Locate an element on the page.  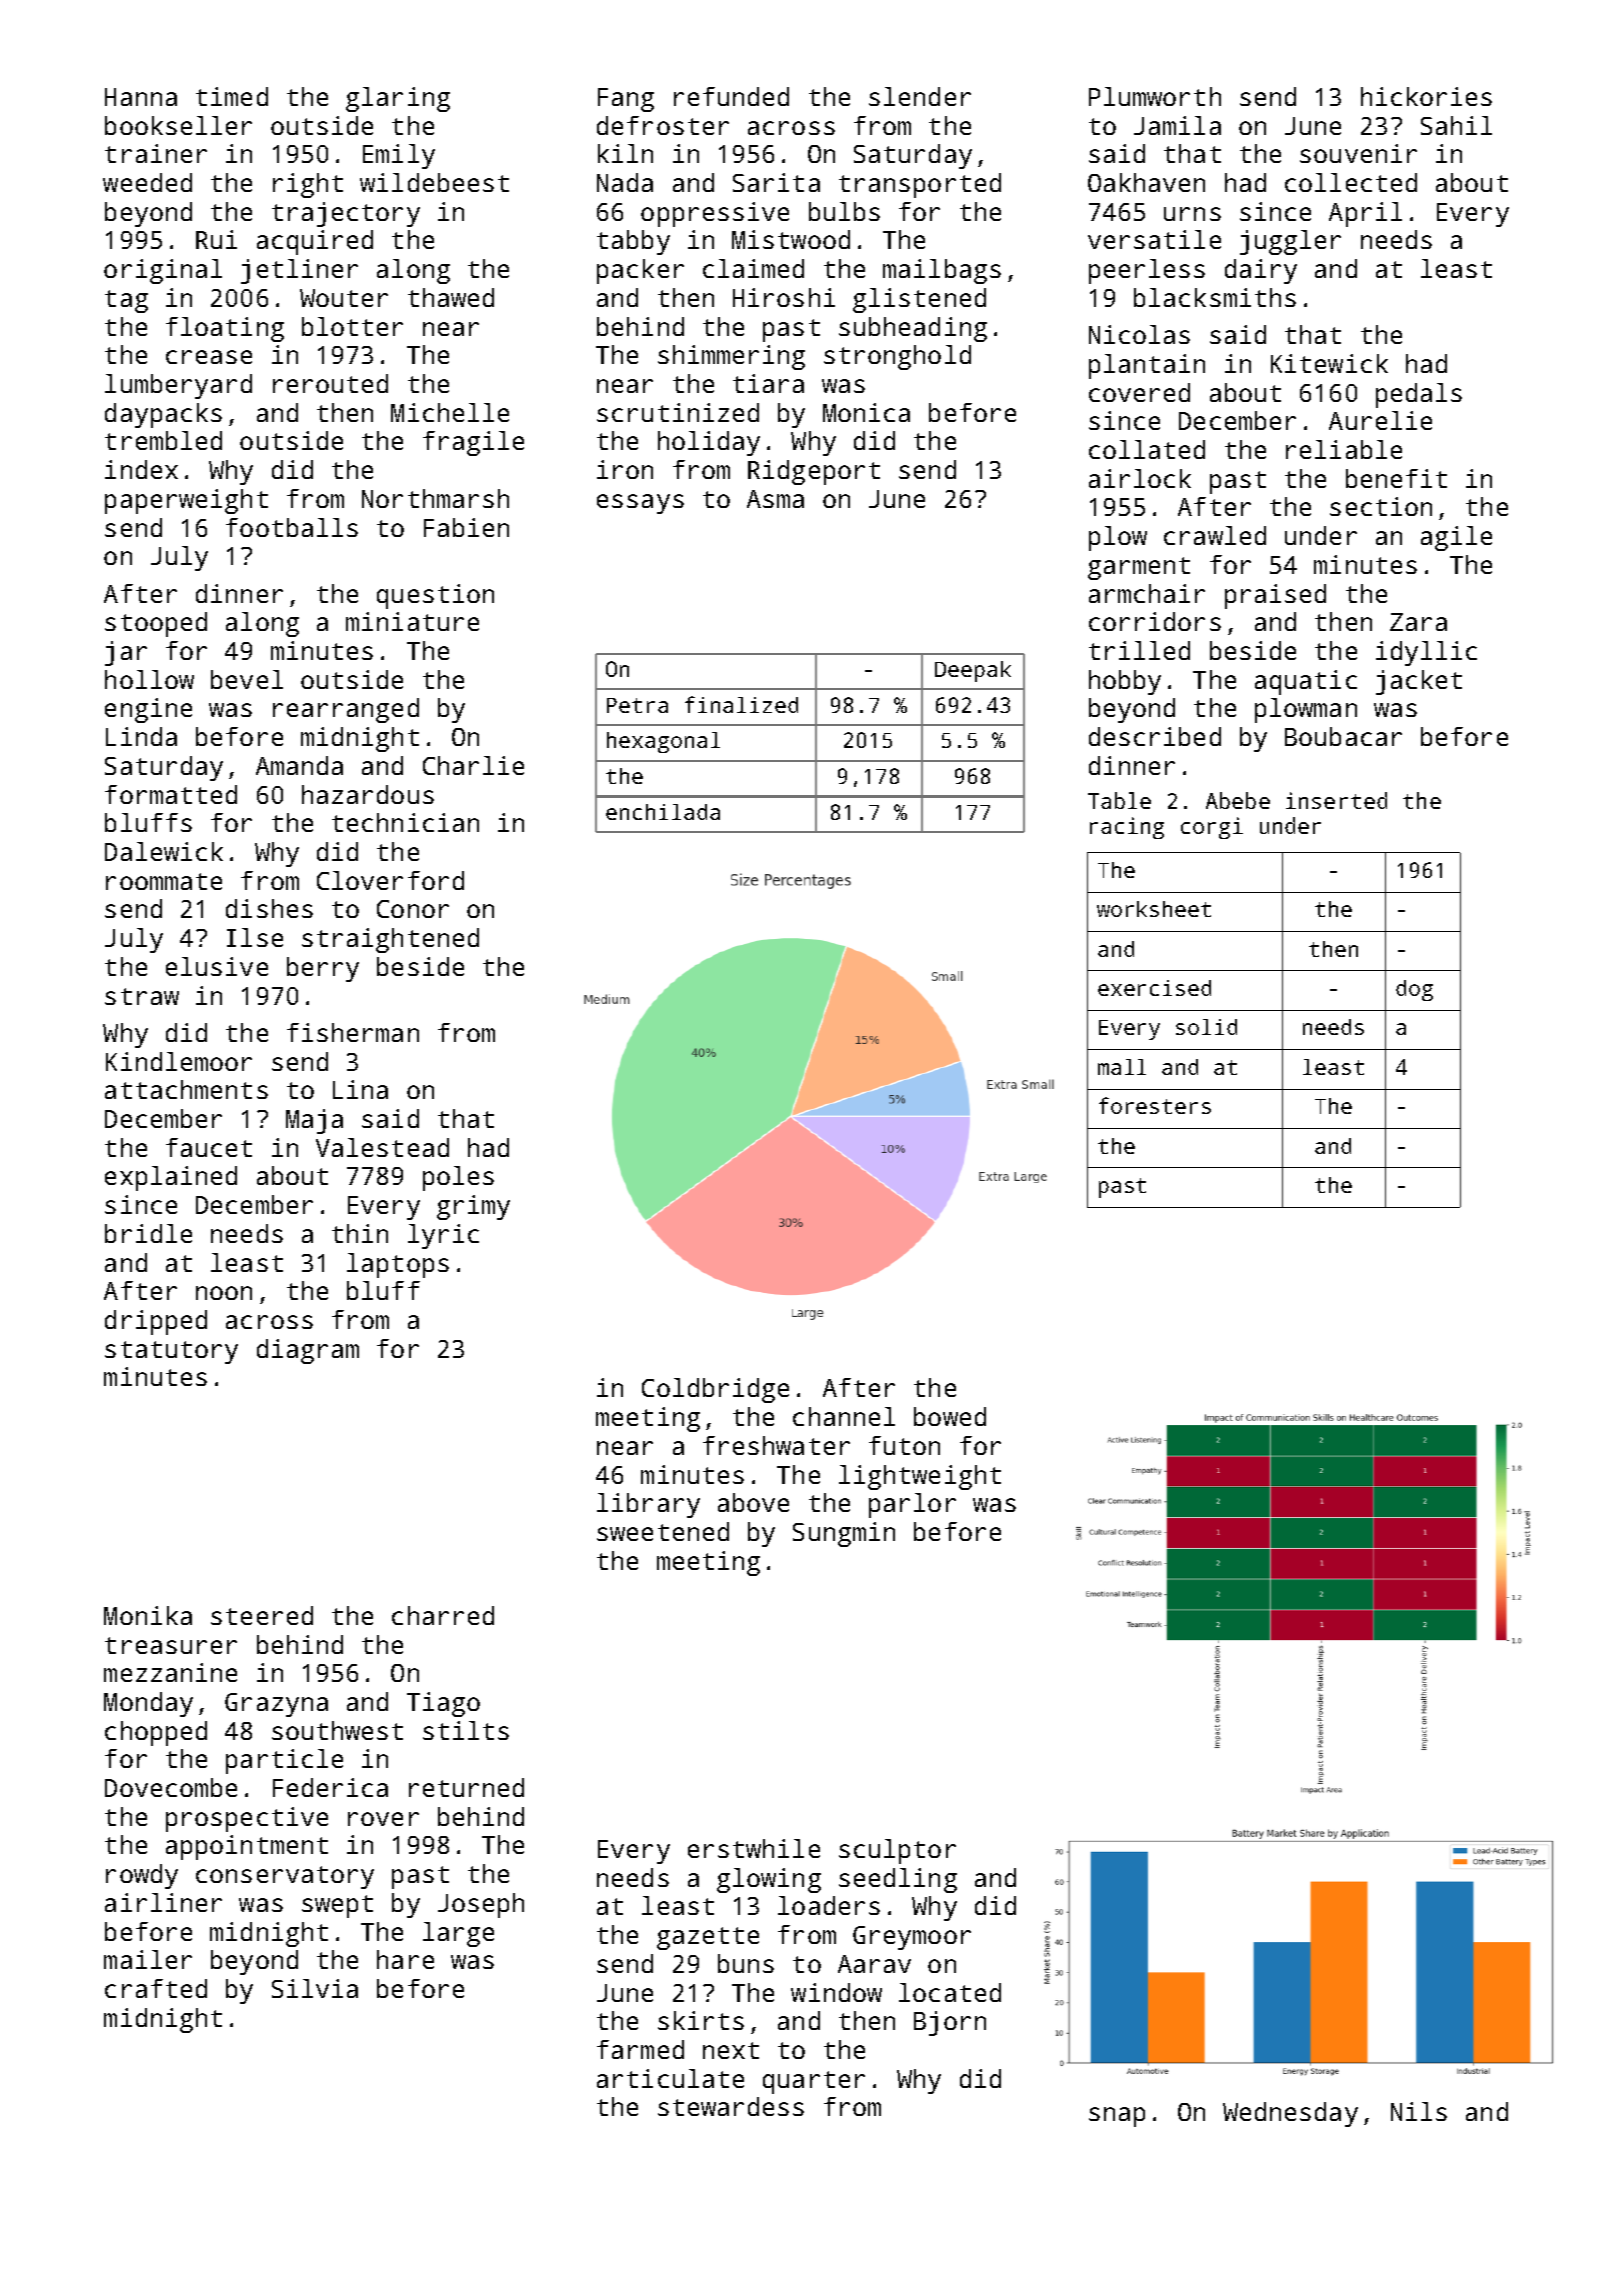
foresters is located at coordinates (1155, 1105).
